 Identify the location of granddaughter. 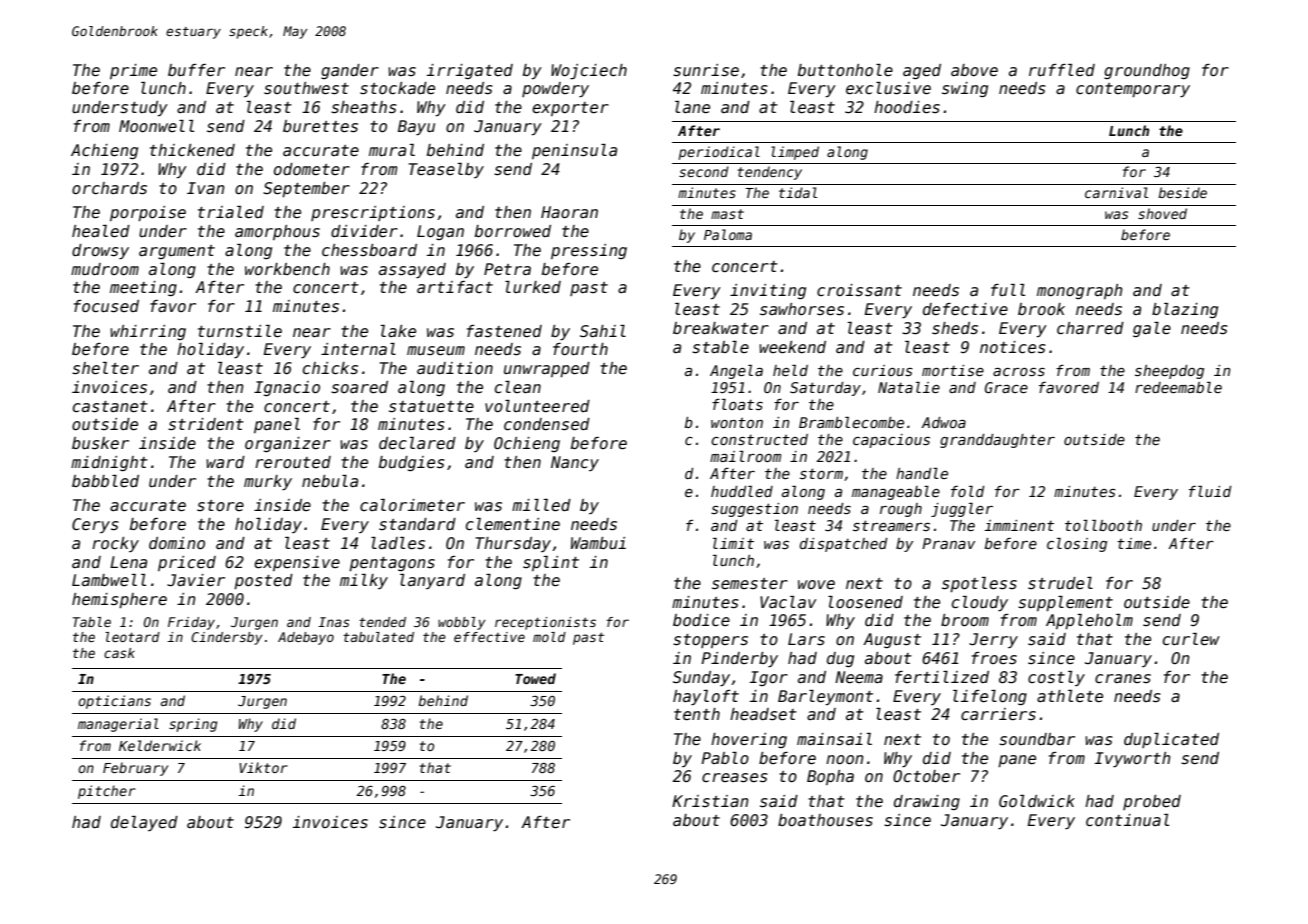
(997, 441).
